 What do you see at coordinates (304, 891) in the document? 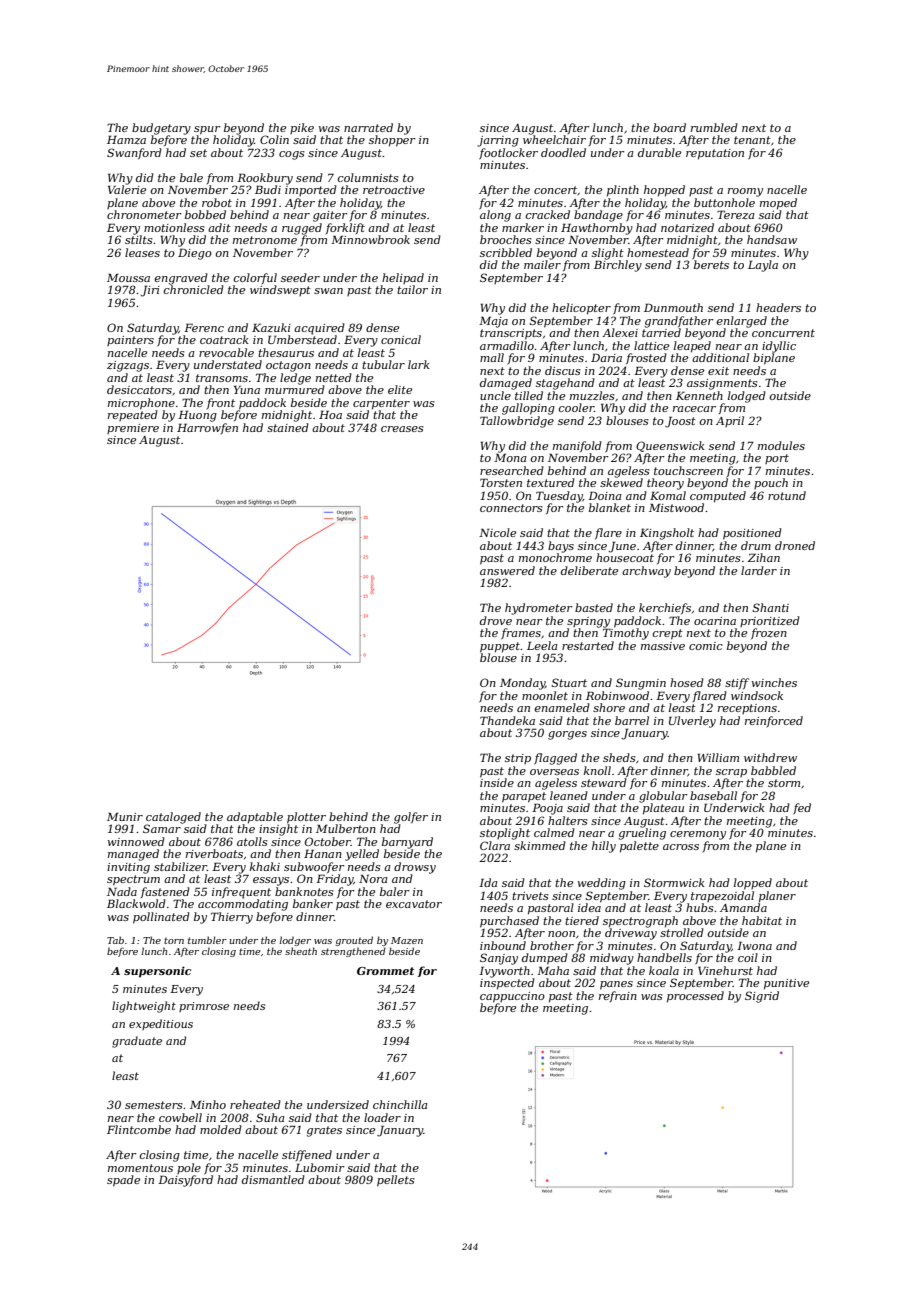
I see `banknotes` at bounding box center [304, 891].
